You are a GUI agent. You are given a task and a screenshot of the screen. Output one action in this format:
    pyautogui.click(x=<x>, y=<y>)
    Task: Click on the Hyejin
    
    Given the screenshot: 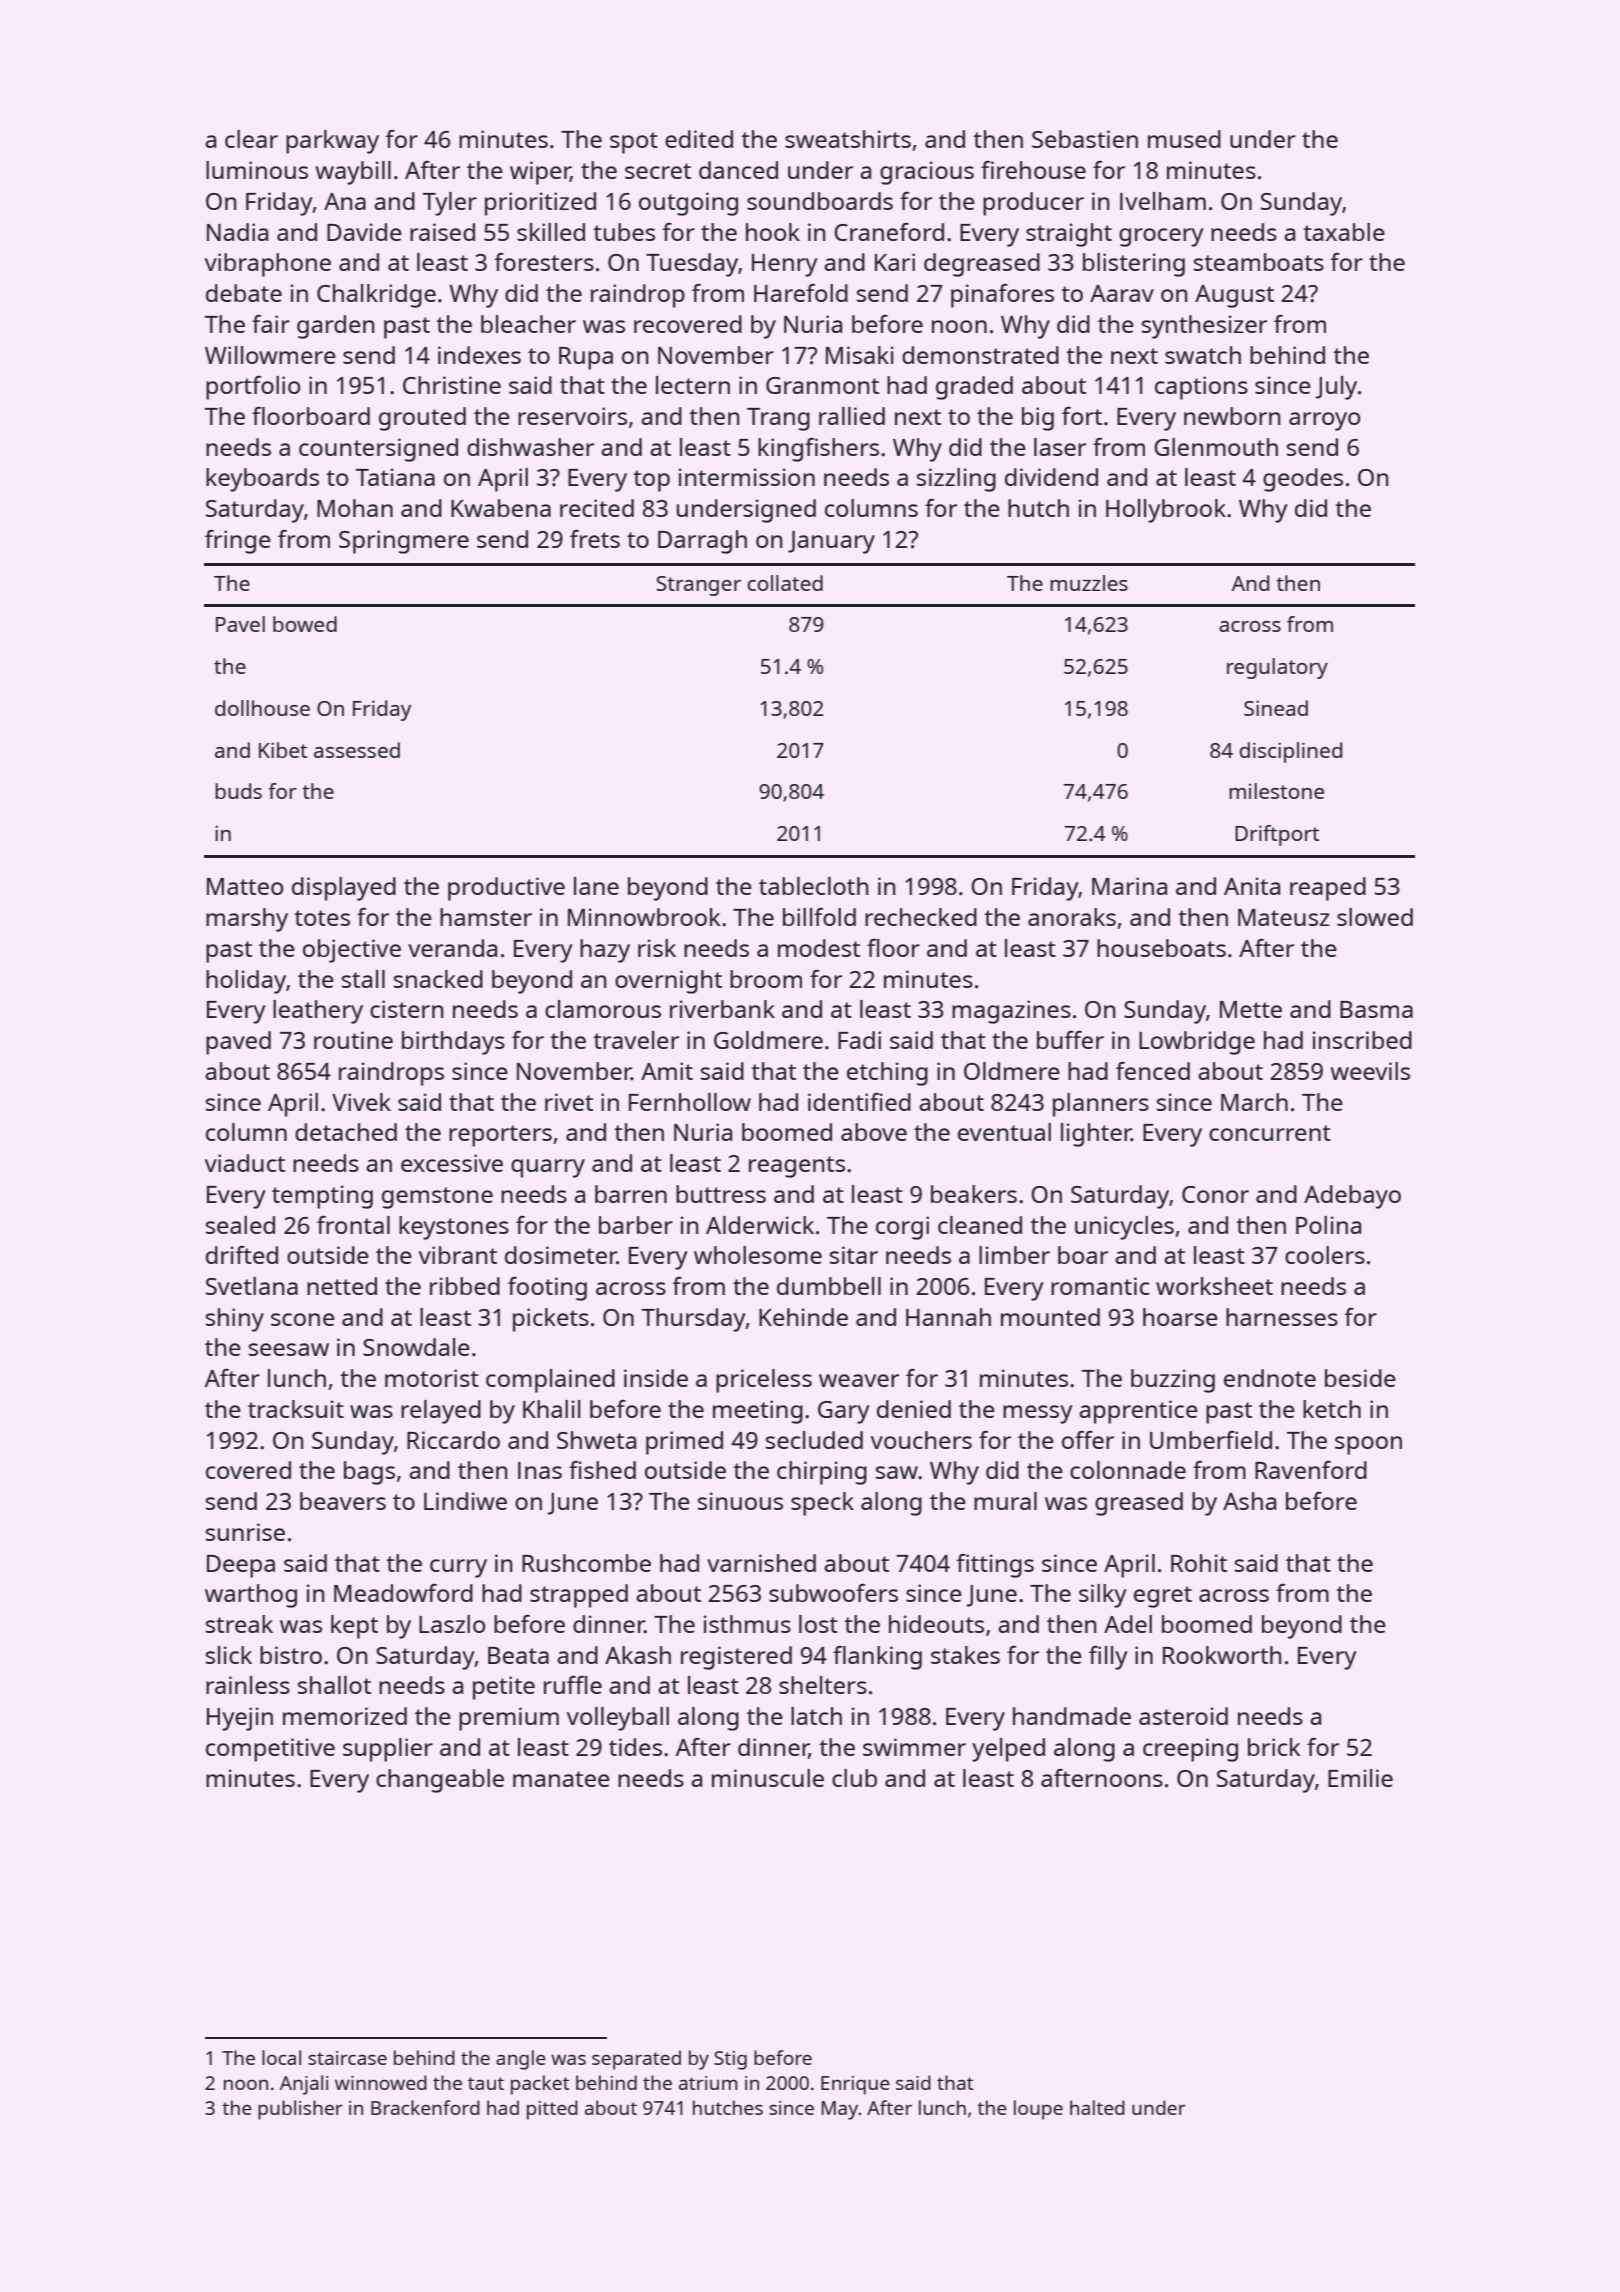 What is the action you would take?
    pyautogui.click(x=240, y=1719)
